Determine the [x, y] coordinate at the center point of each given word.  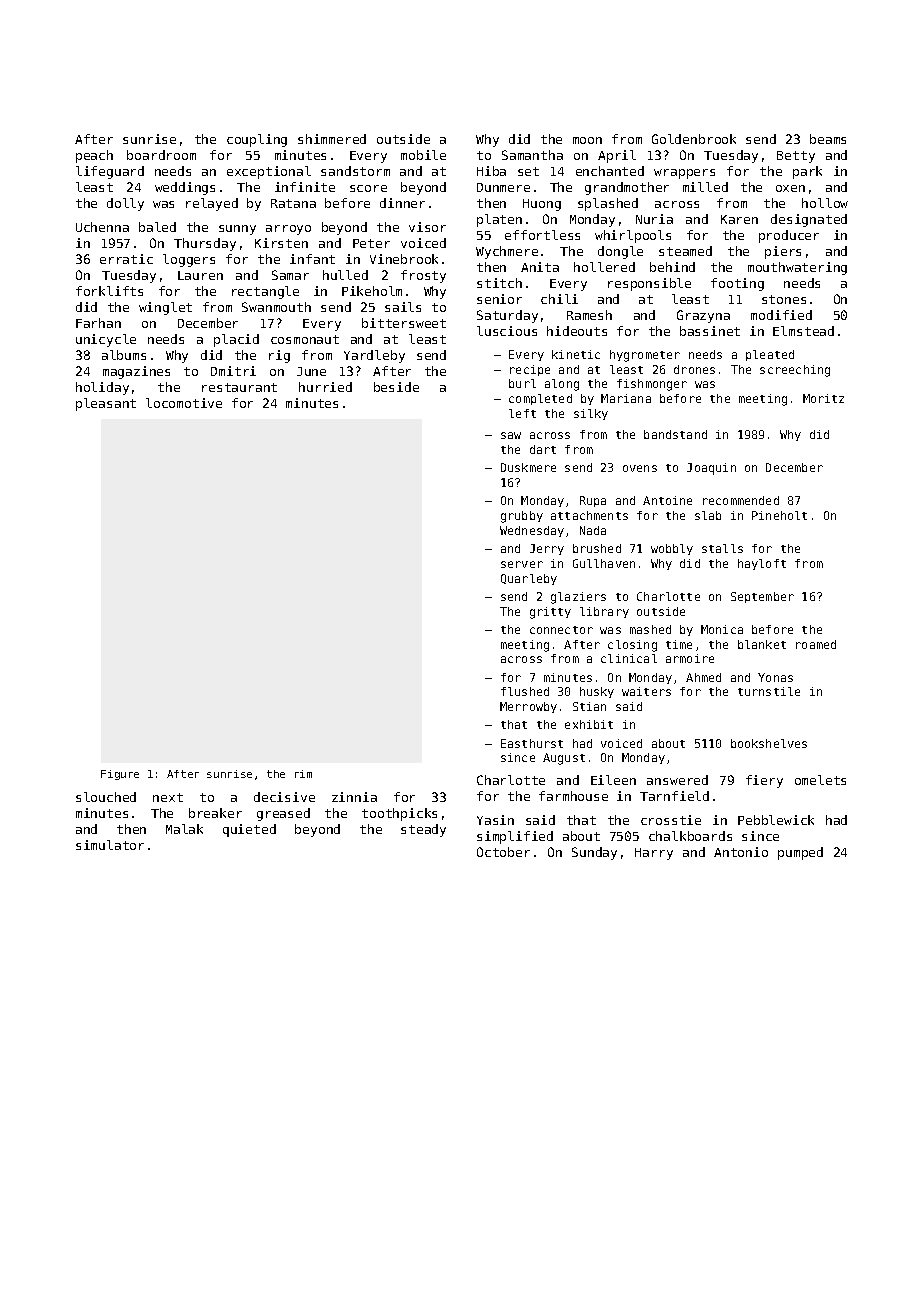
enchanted [610, 171]
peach [94, 156]
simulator [110, 845]
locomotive [184, 403]
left [522, 413]
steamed [685, 251]
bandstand [675, 434]
